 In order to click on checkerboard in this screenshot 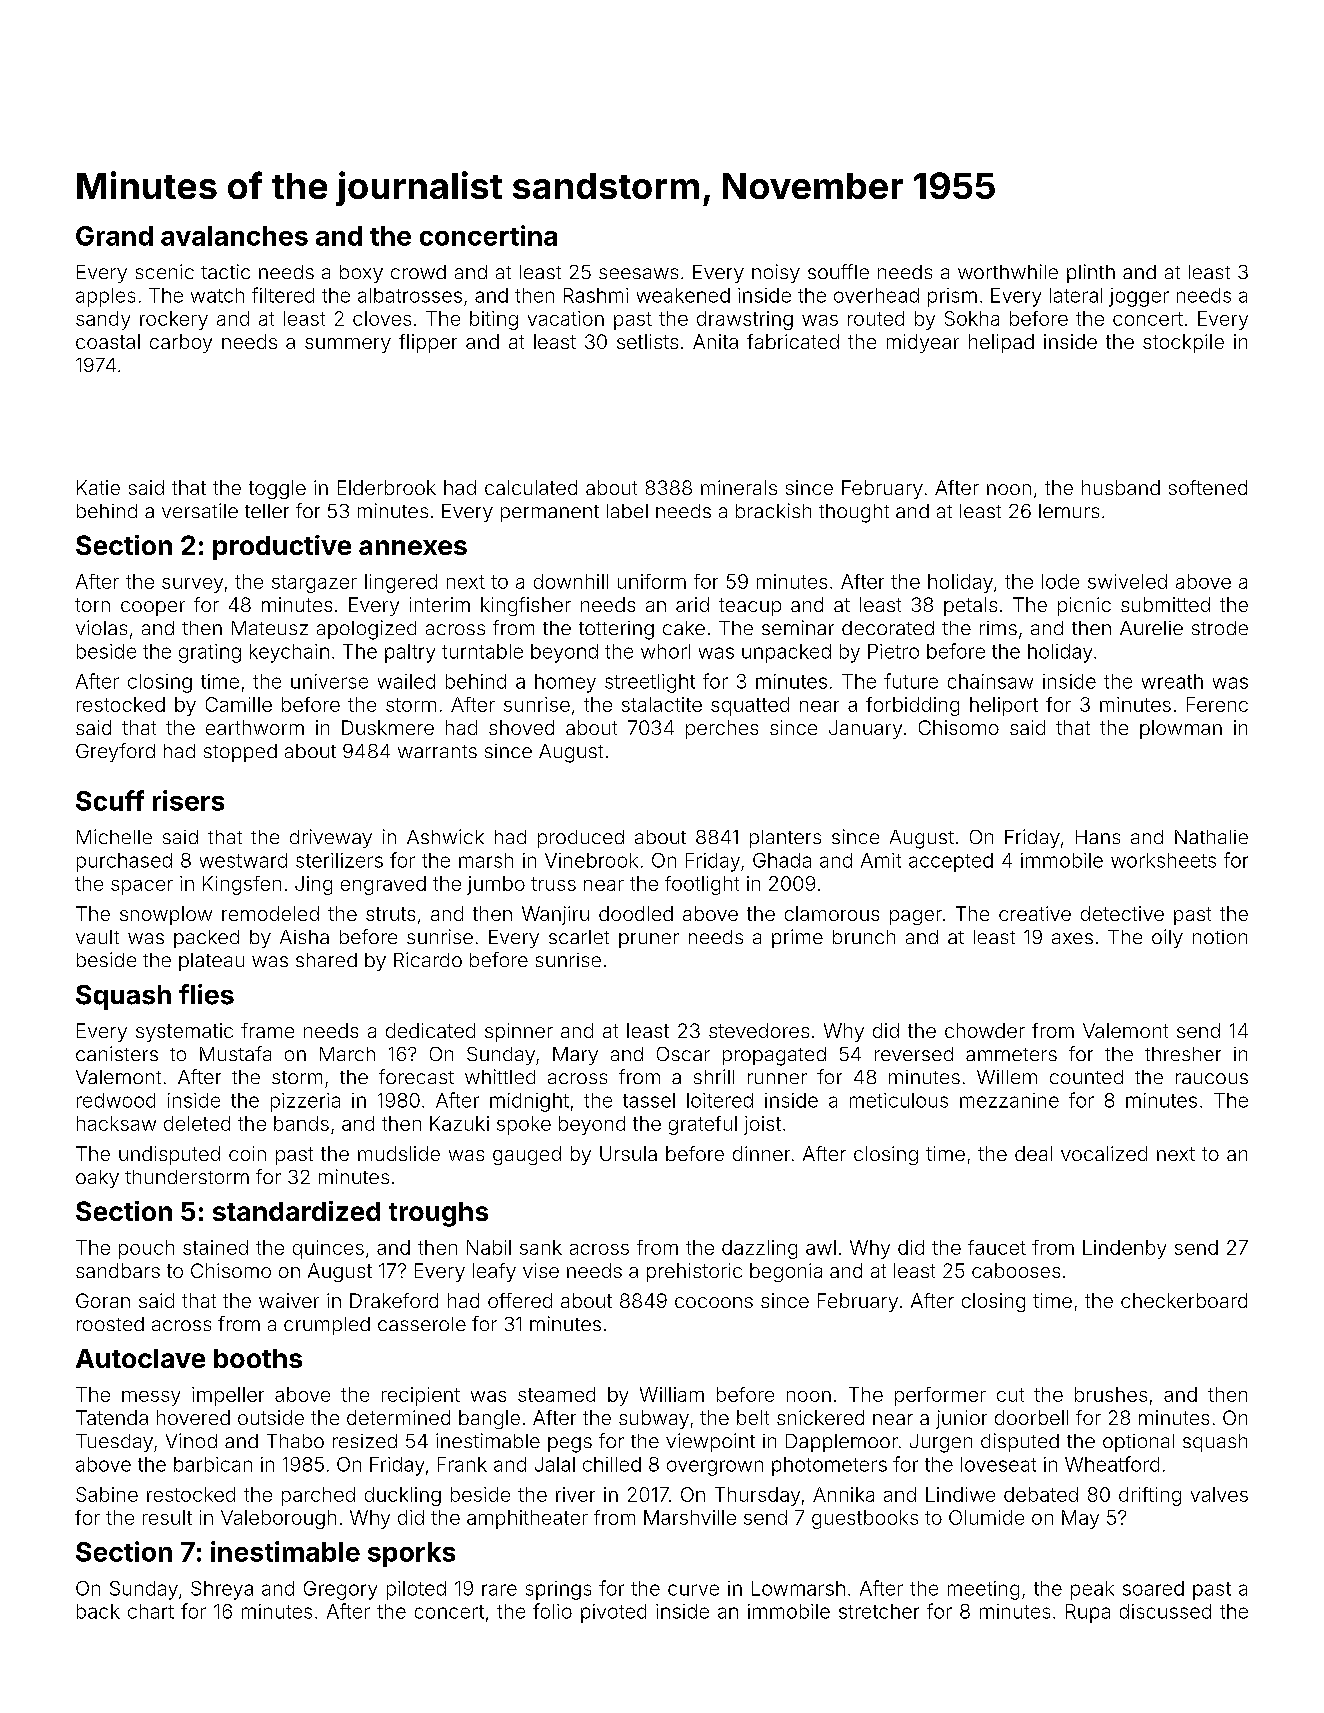, I will do `click(1184, 1300)`.
